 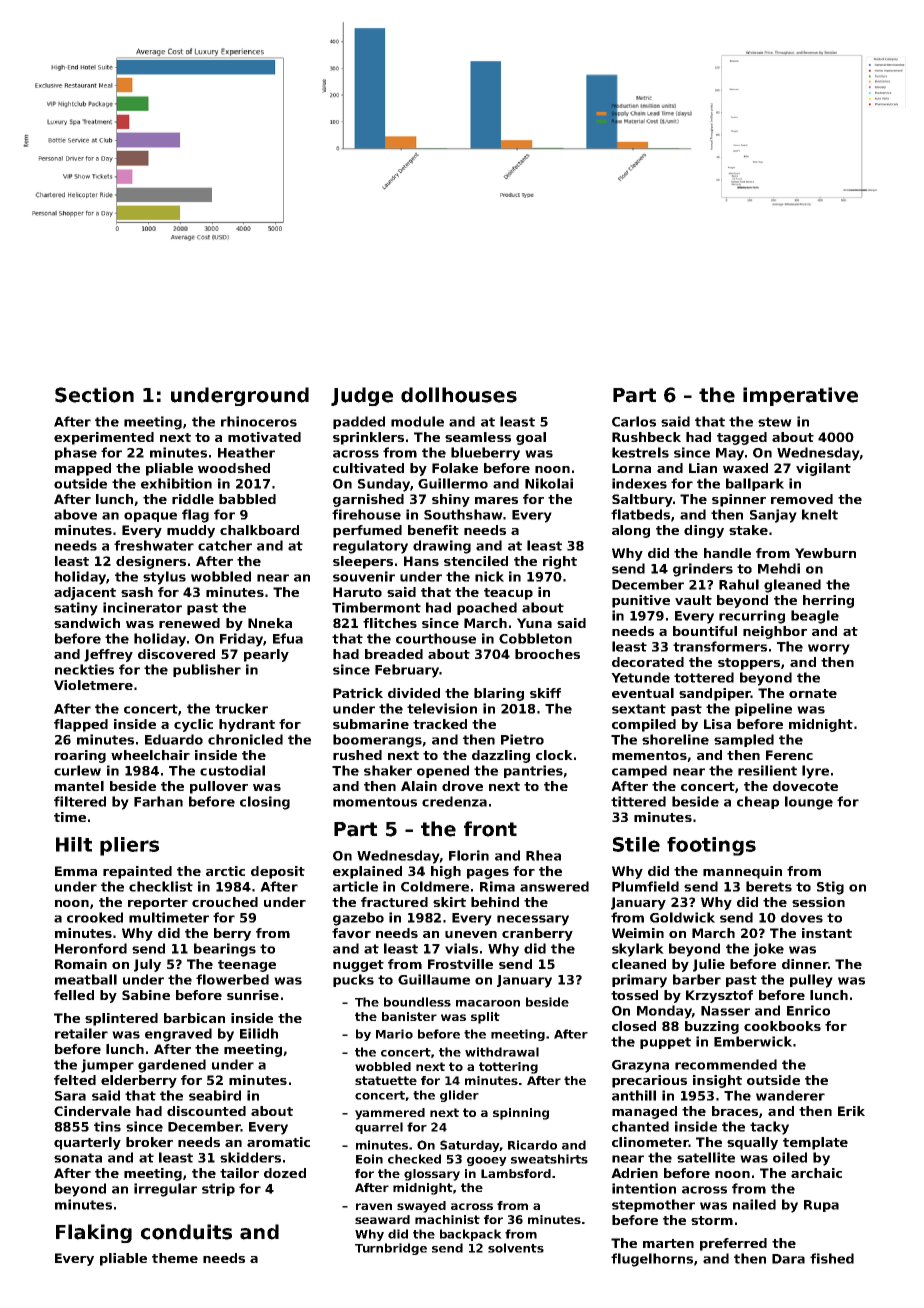 I want to click on sunrise, so click(x=253, y=995).
